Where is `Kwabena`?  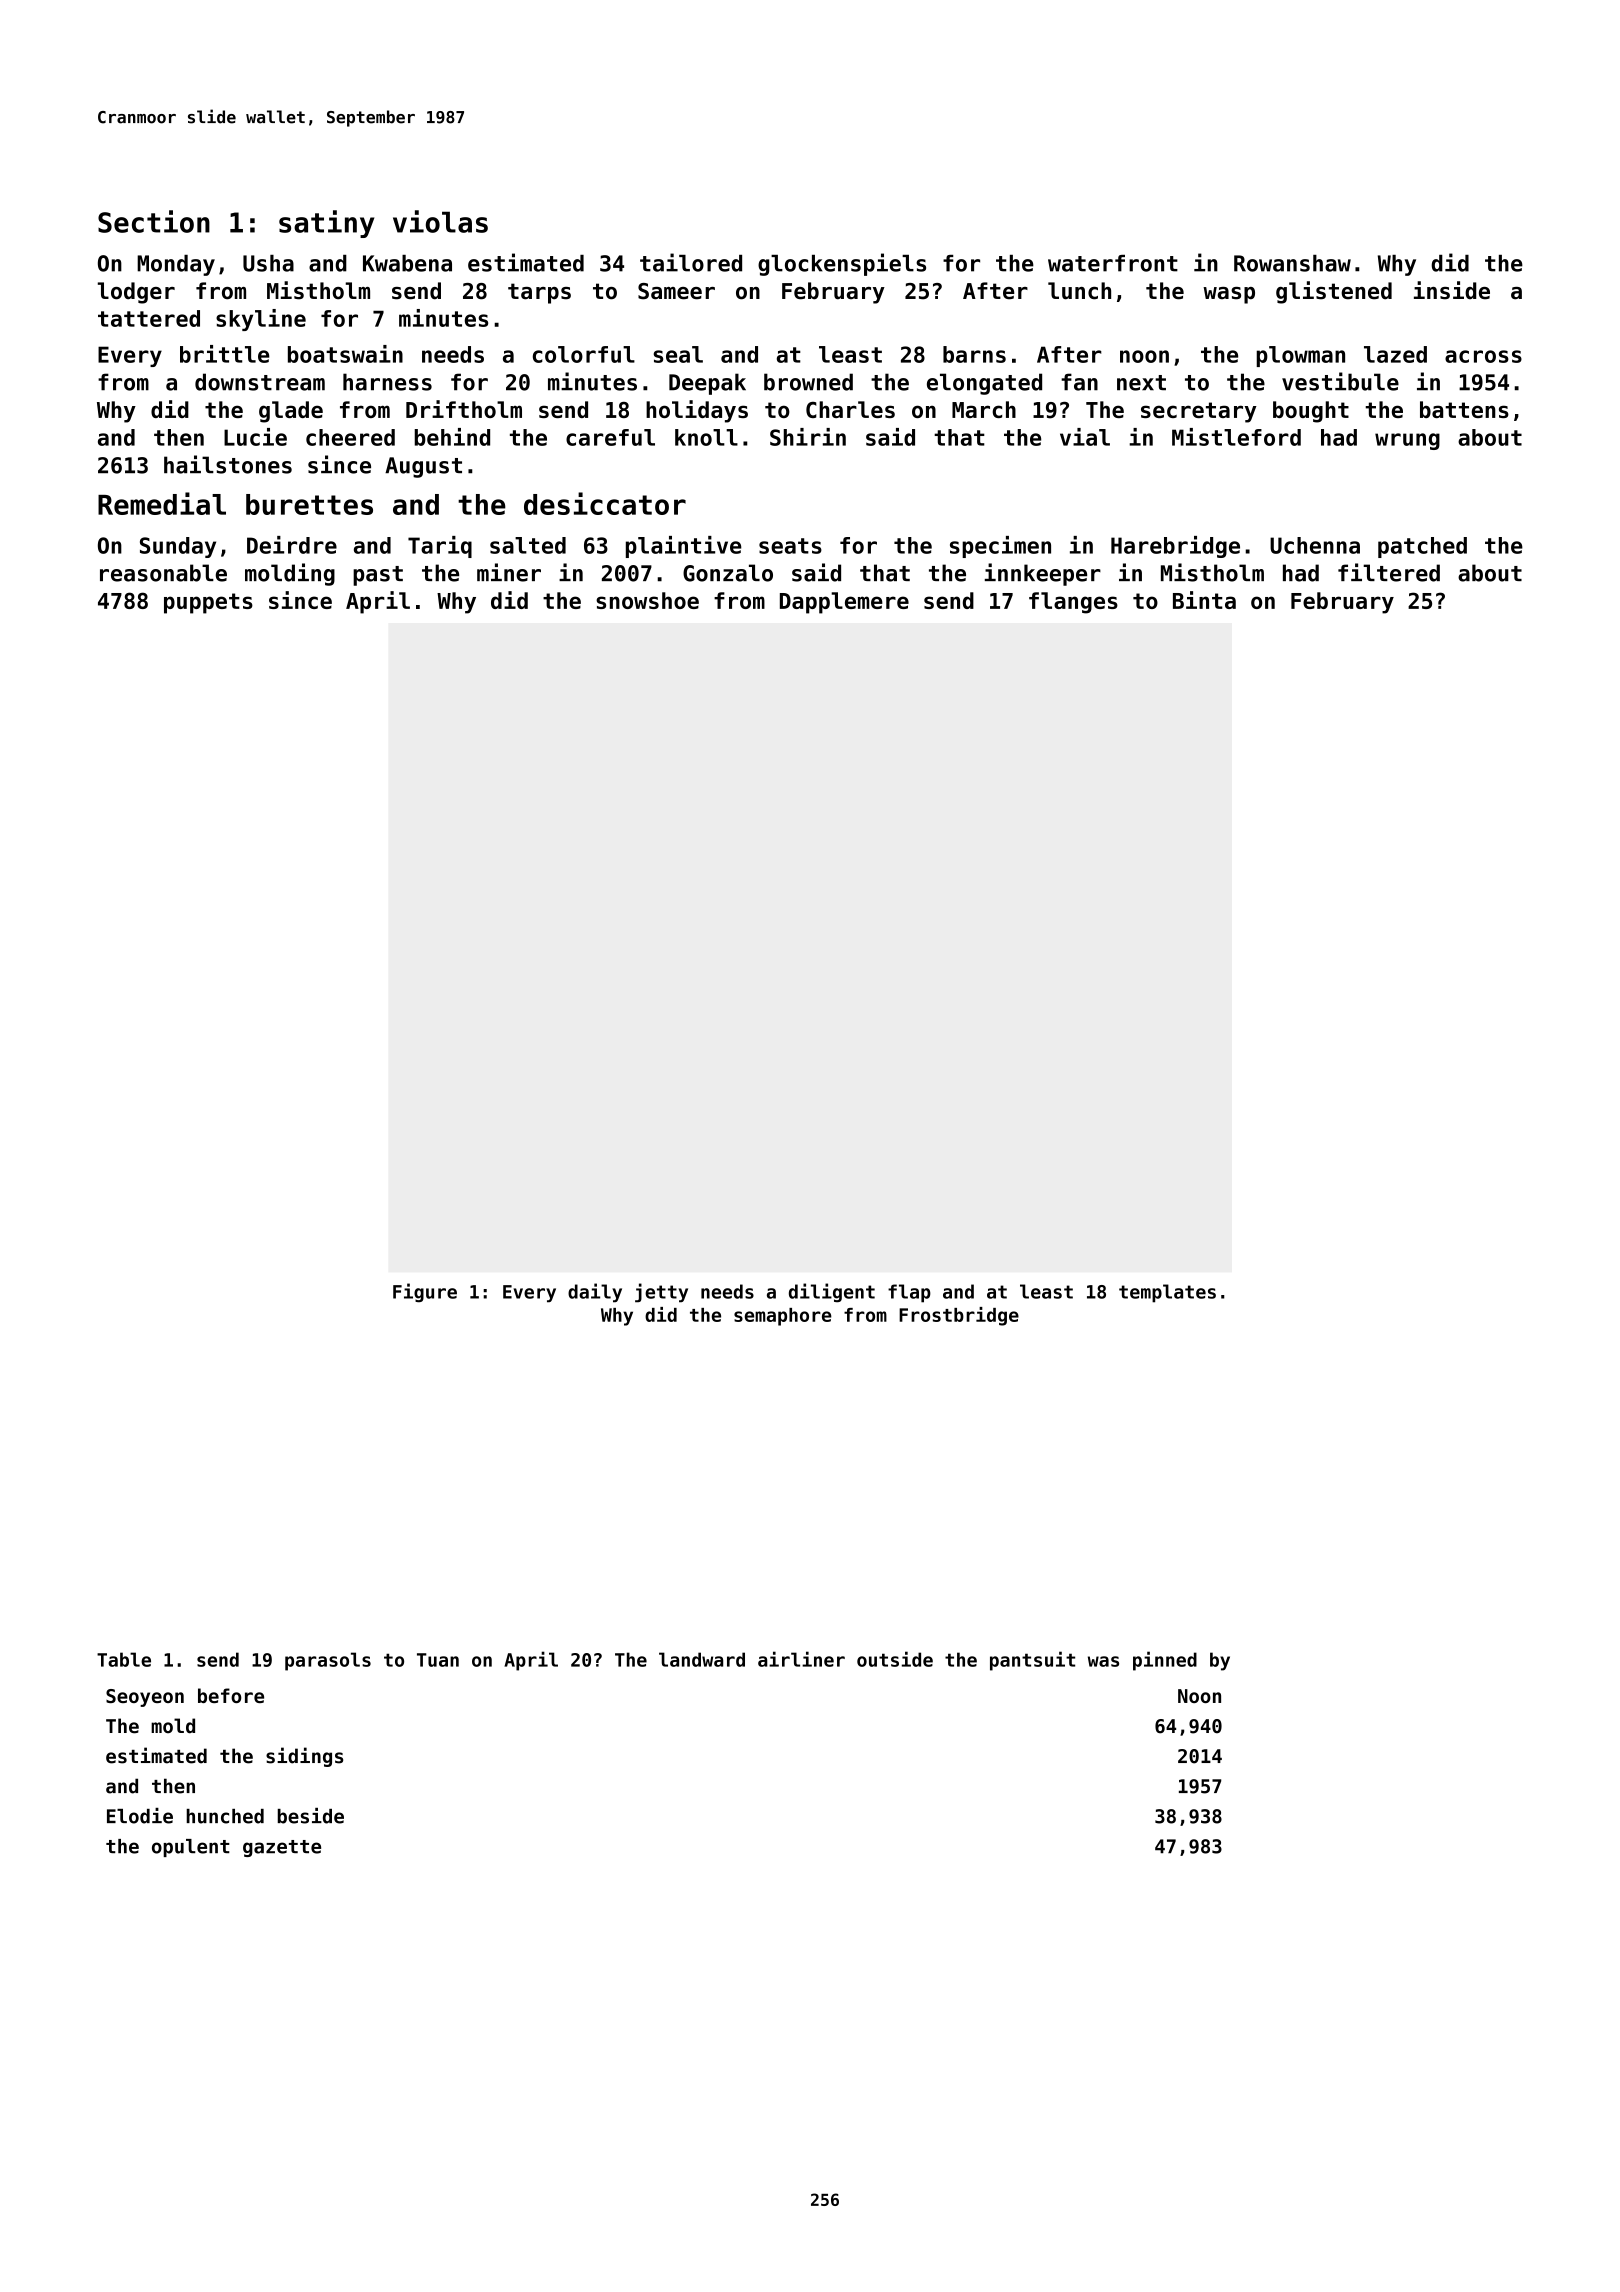 Kwabena is located at coordinates (407, 263).
